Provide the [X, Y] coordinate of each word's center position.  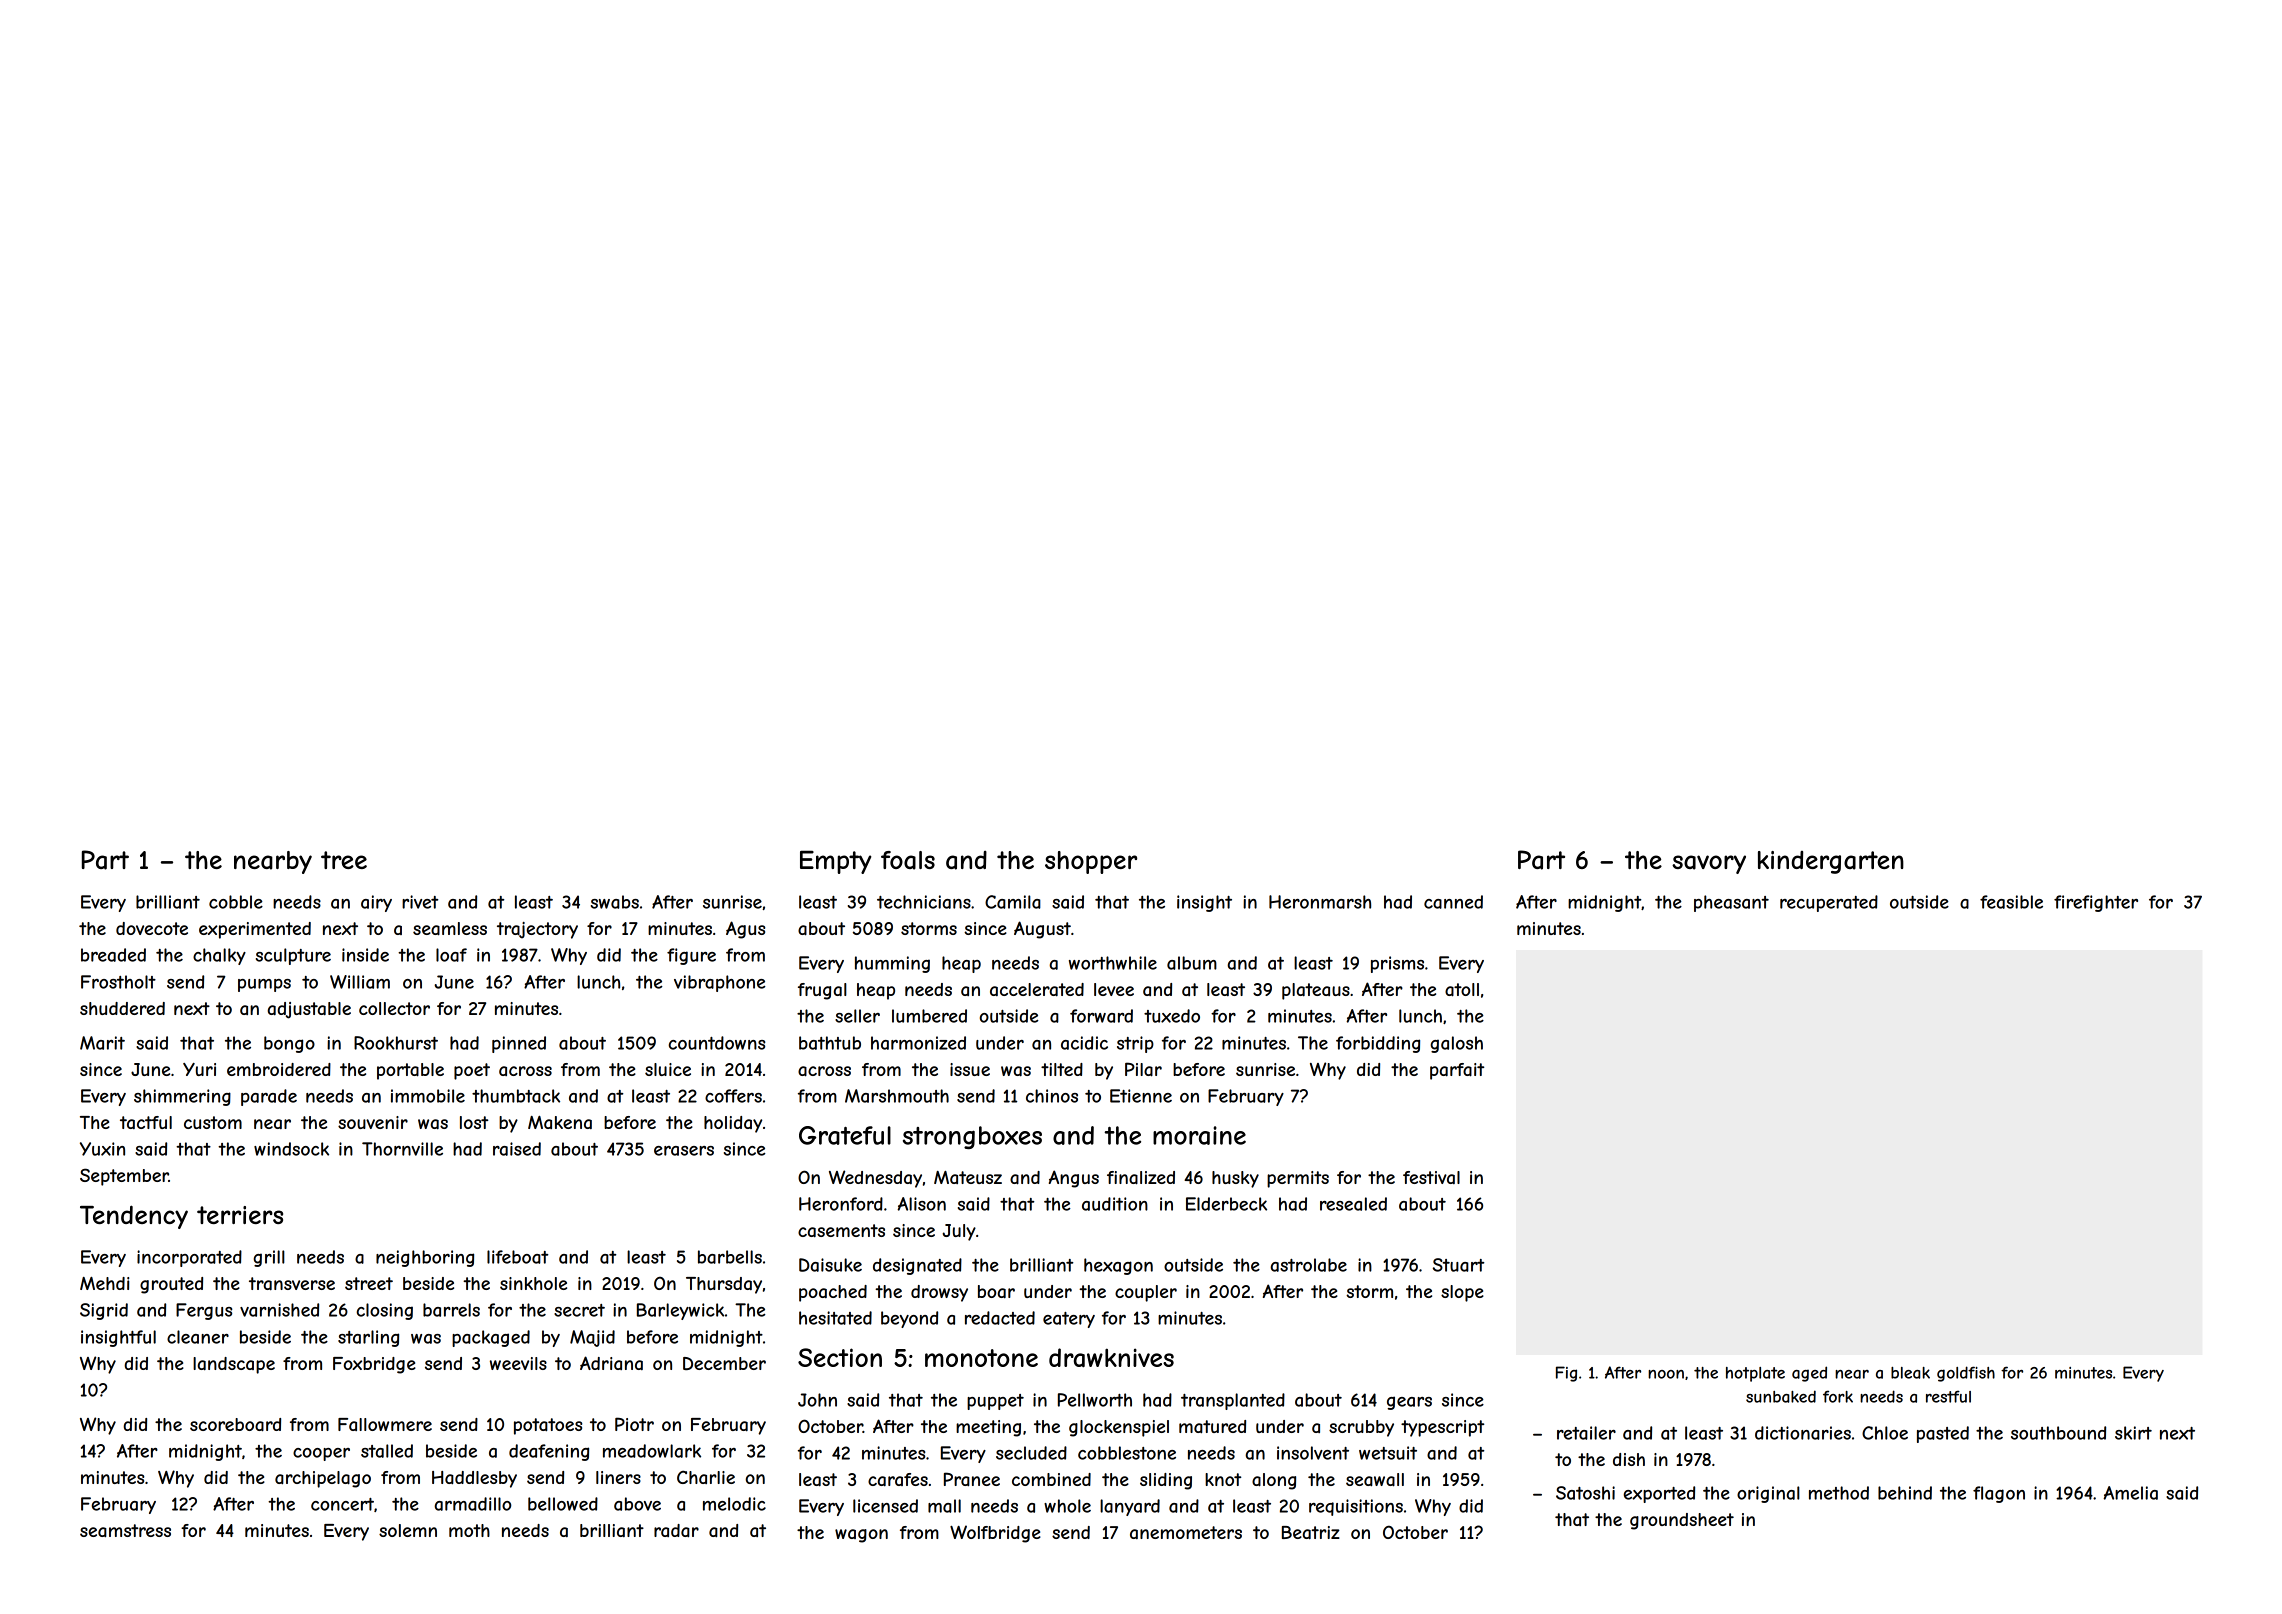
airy [376, 903]
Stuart [1458, 1265]
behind [1905, 1493]
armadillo [472, 1504]
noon [1666, 1374]
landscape [234, 1365]
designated [917, 1266]
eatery [1069, 1320]
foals [908, 860]
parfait [1457, 1071]
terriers [240, 1215]
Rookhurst [396, 1043]
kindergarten [1831, 862]
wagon [861, 1536]
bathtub [830, 1043]
